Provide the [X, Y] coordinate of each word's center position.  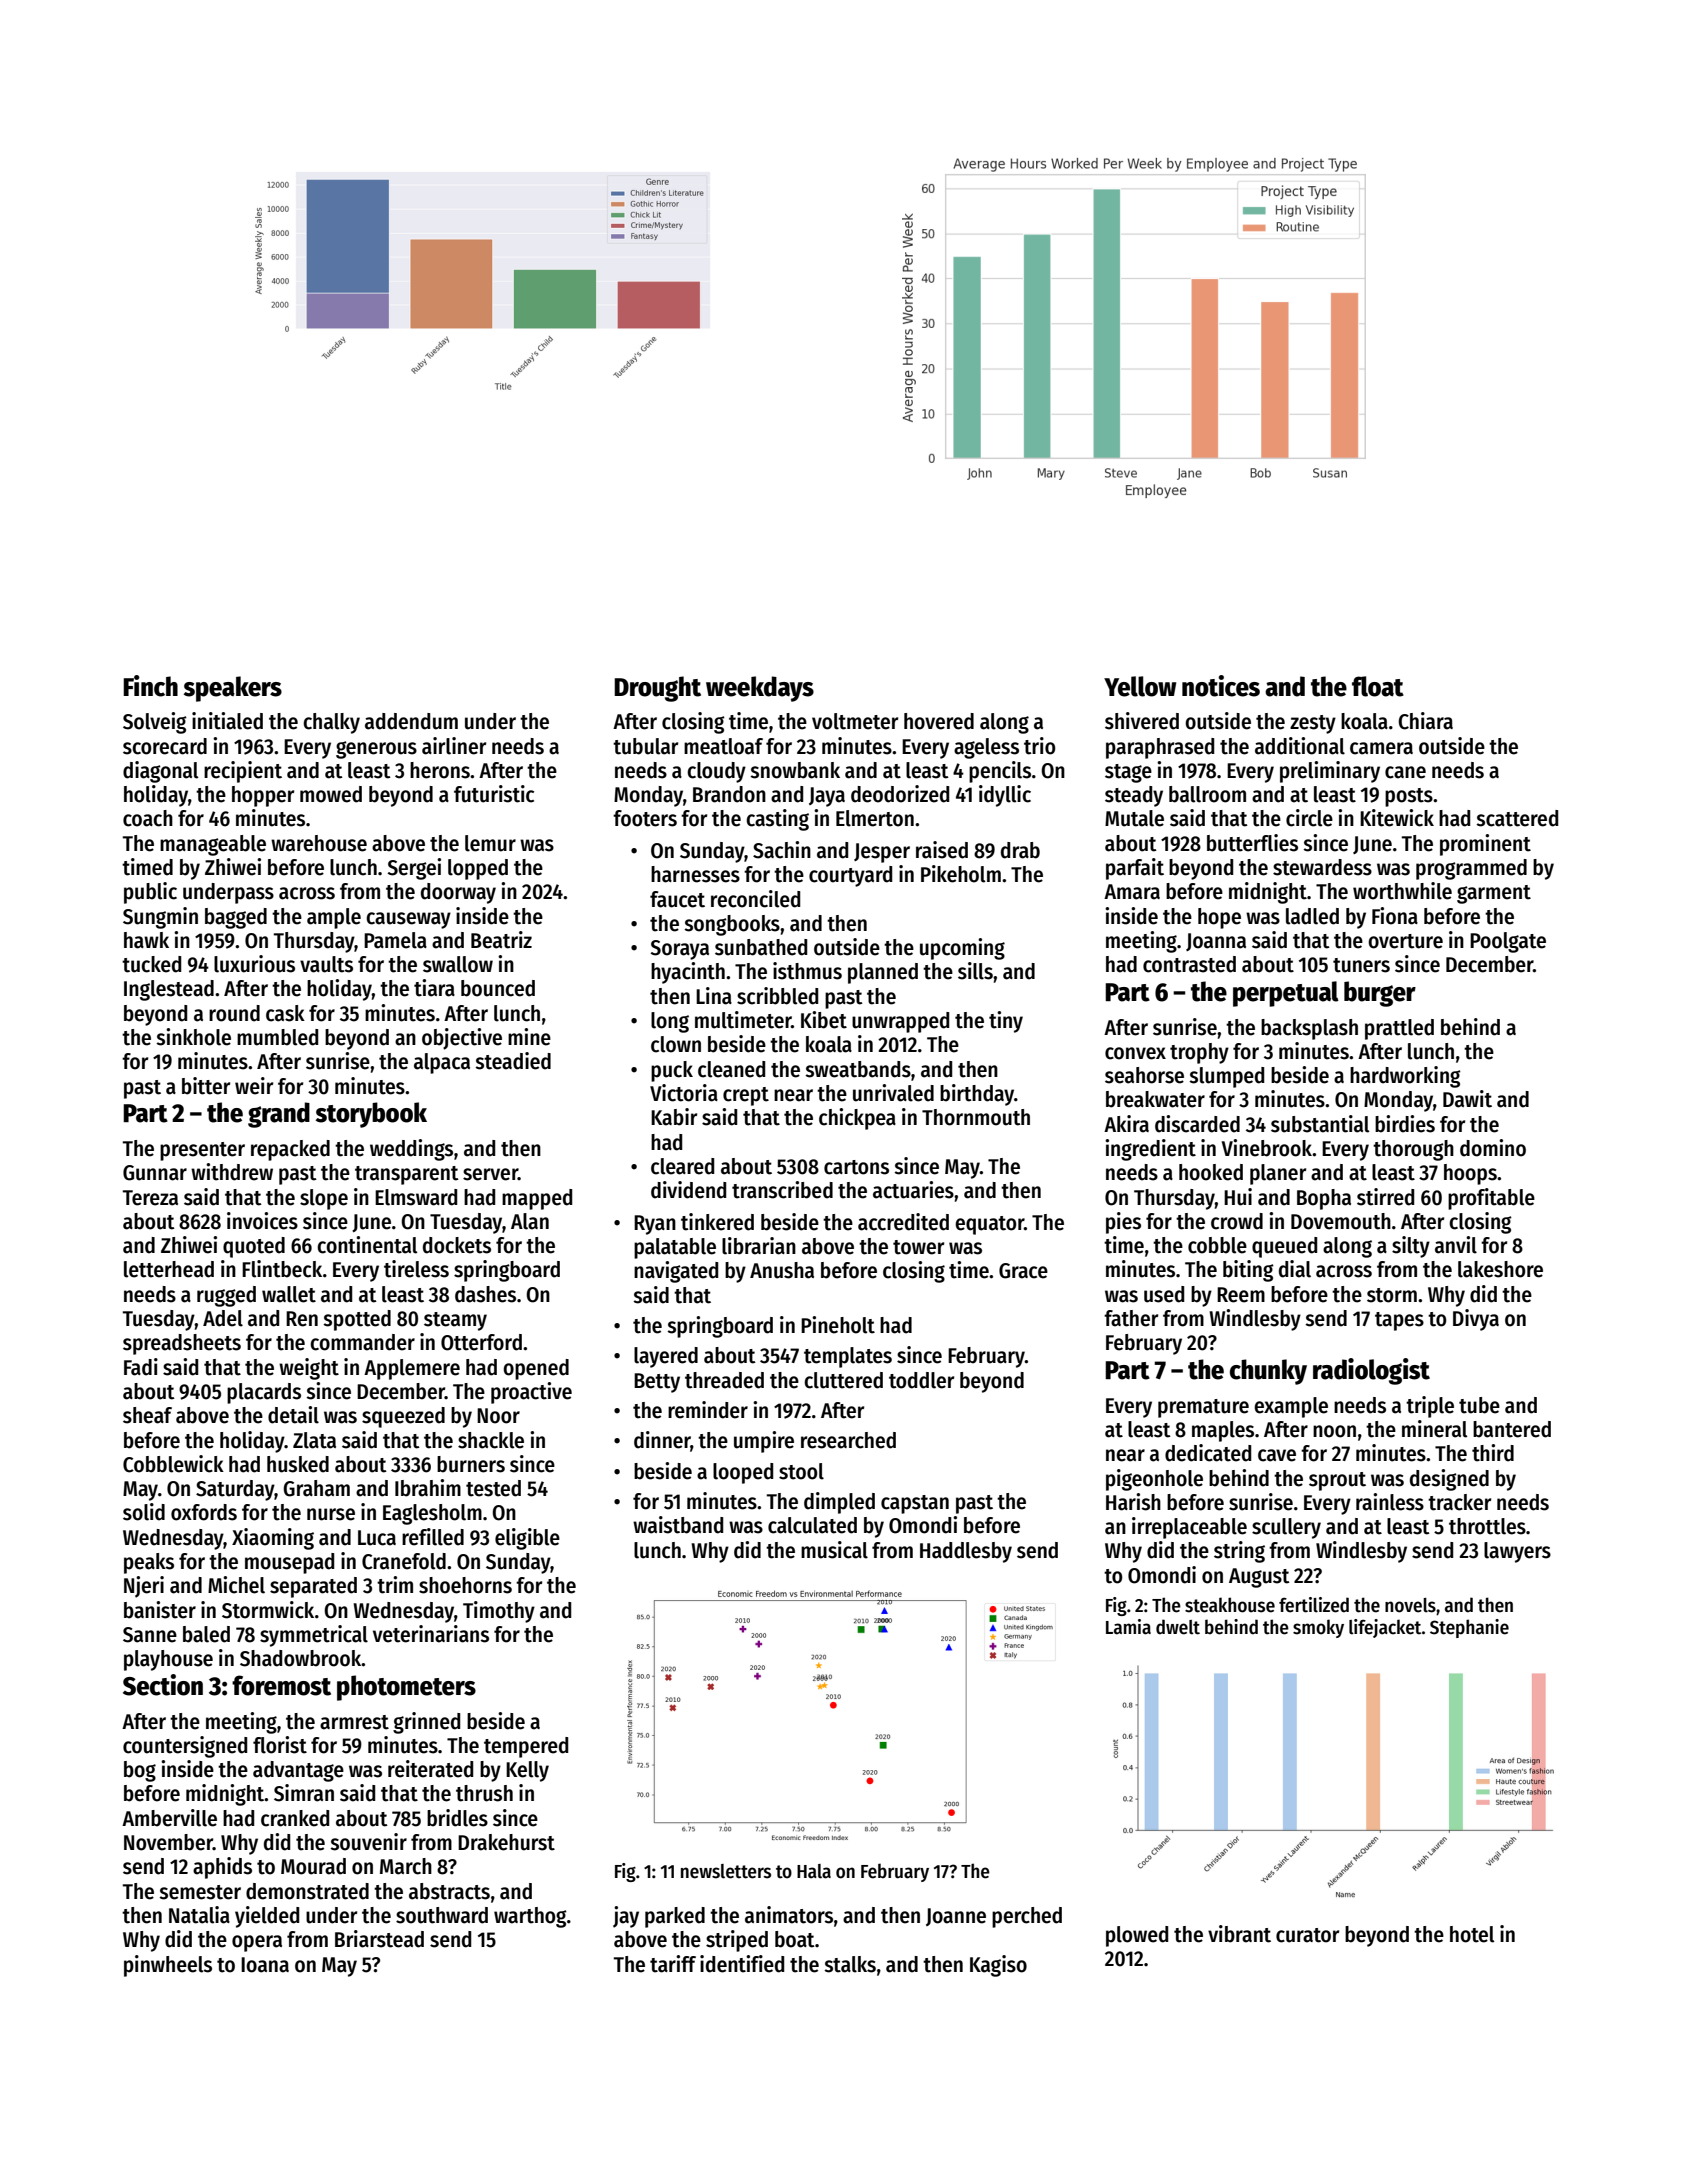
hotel [1472, 1934]
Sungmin [160, 918]
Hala [814, 1871]
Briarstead [379, 1939]
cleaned [731, 1069]
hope [1219, 918]
